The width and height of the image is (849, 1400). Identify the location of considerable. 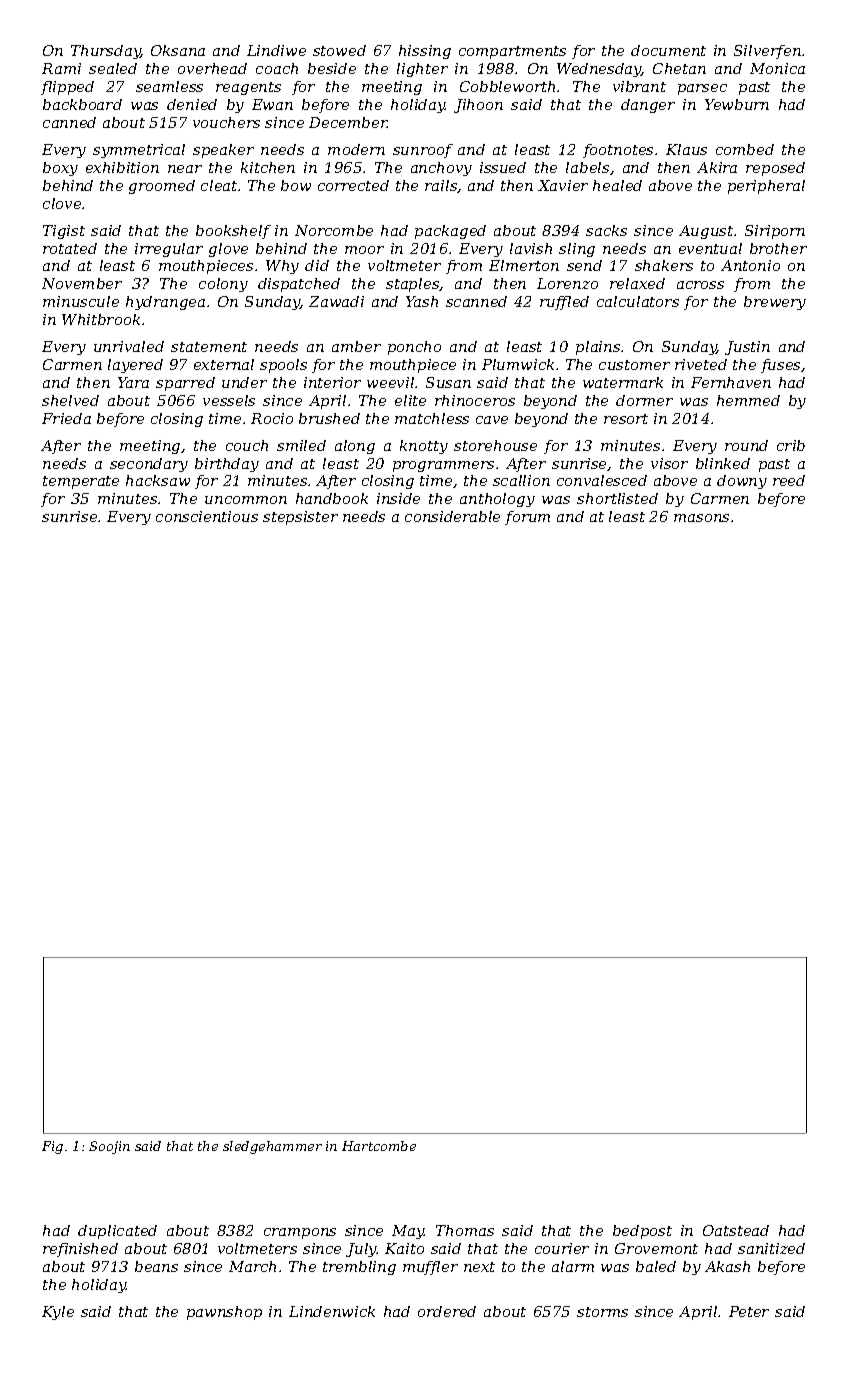
(452, 516).
